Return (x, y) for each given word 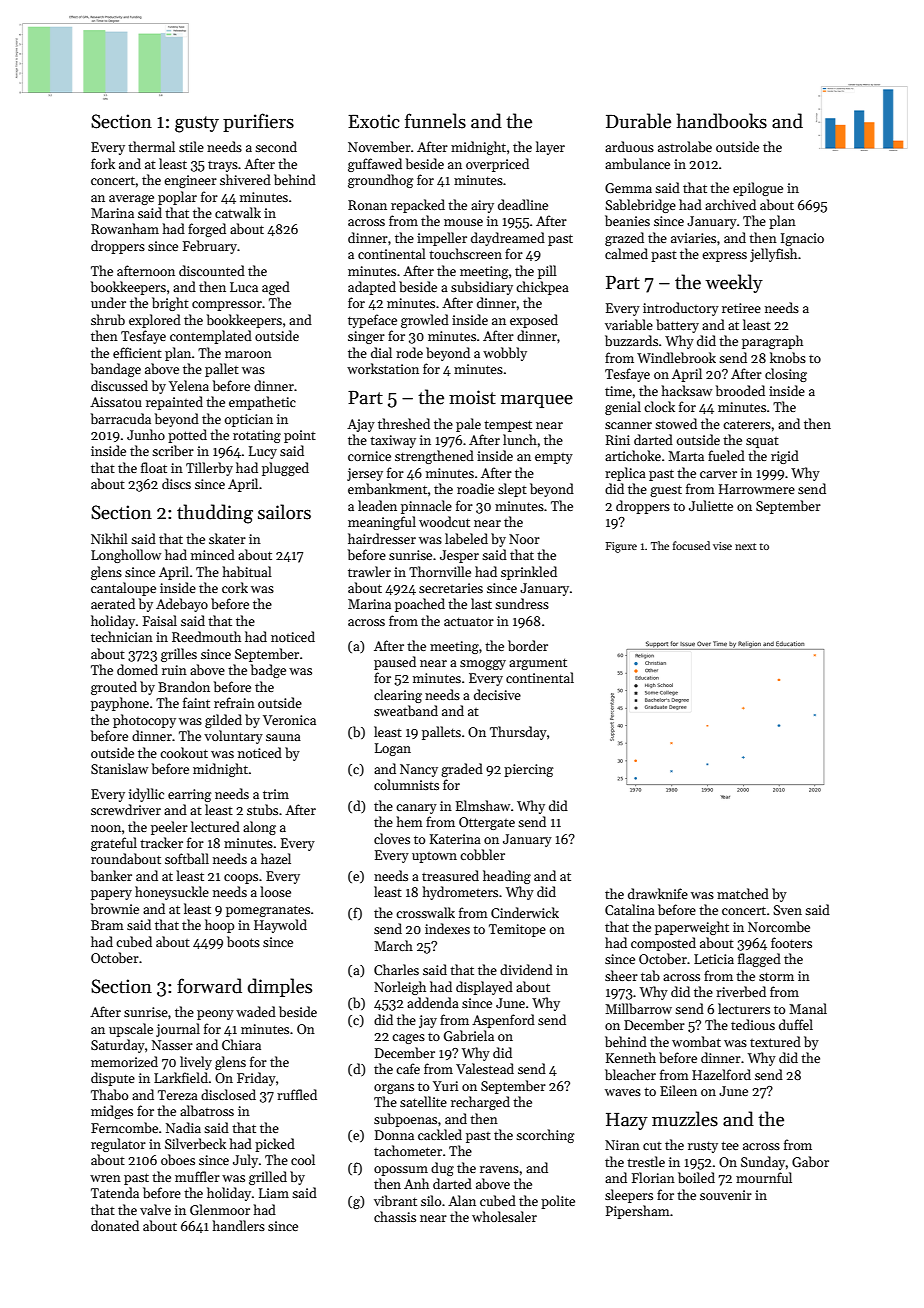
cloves (392, 838)
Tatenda (115, 1192)
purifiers (258, 122)
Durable (638, 121)
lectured (215, 826)
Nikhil (109, 538)
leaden (377, 505)
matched (743, 893)
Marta (686, 456)
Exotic (374, 121)
